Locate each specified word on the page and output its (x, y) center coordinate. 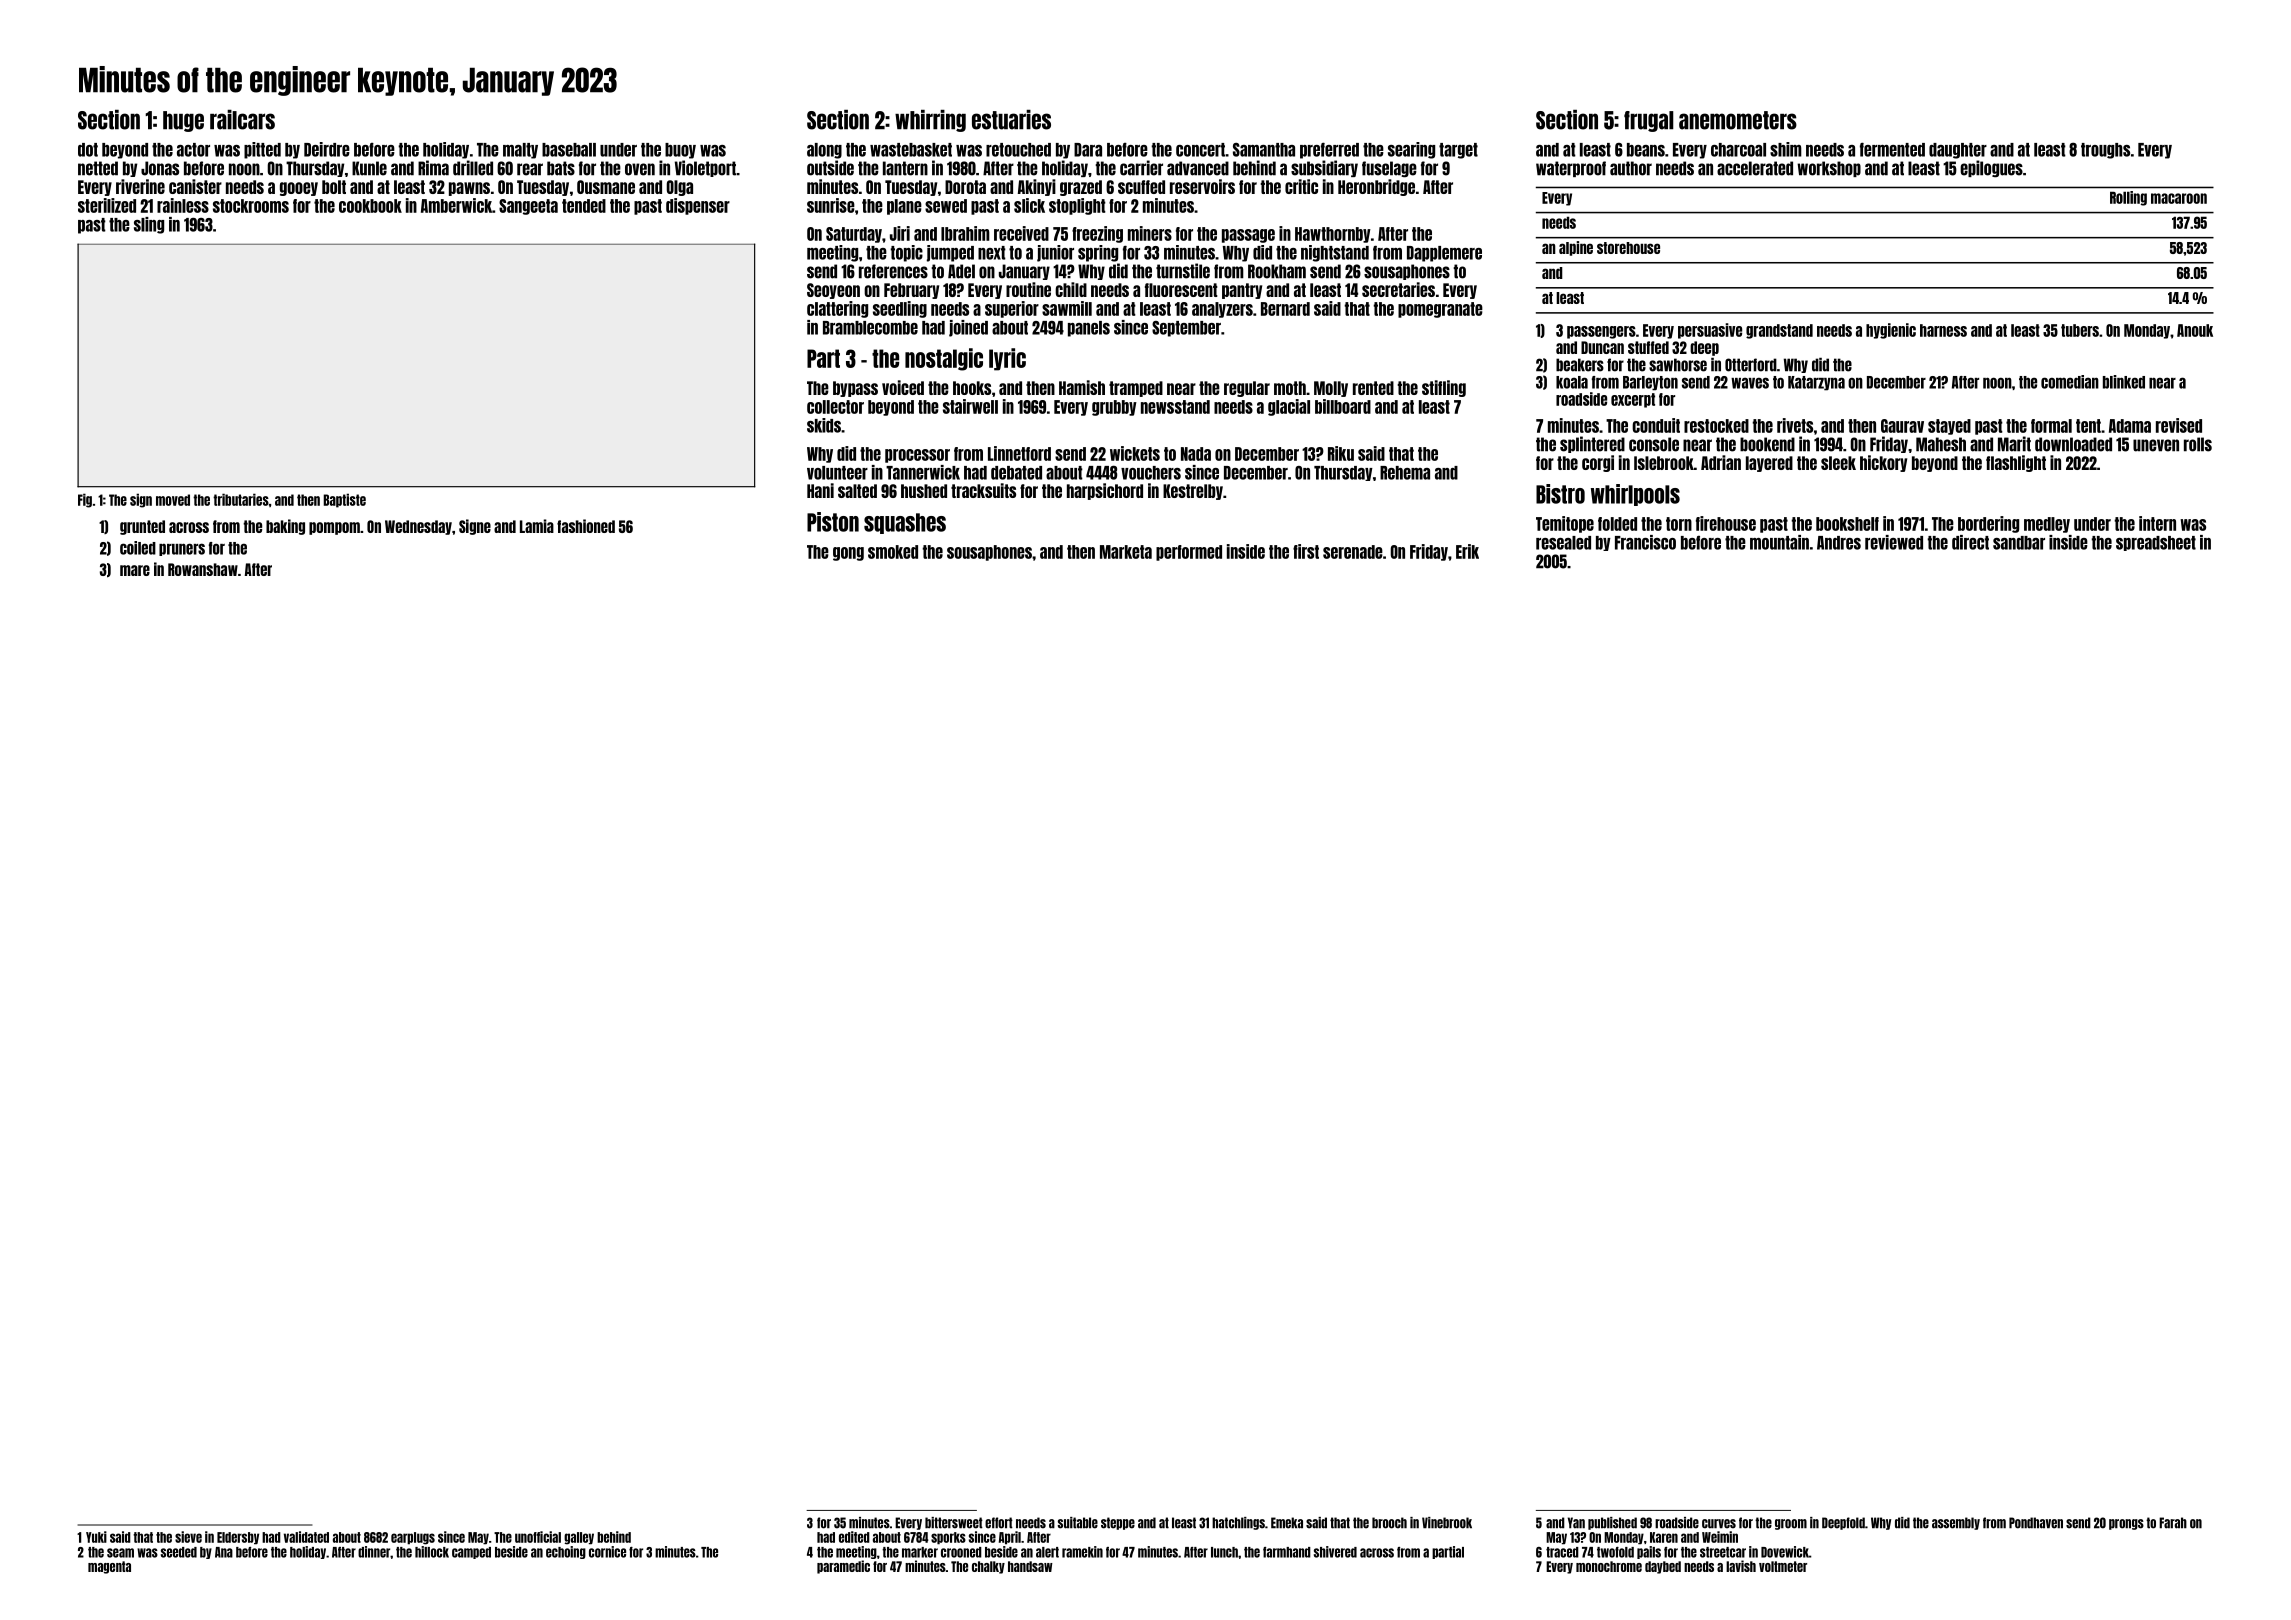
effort (999, 1523)
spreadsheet (2156, 543)
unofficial (538, 1537)
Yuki (96, 1537)
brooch (1389, 1523)
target (1458, 151)
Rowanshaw (203, 569)
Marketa (1126, 552)
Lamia (537, 526)
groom (1791, 1524)
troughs (2105, 151)
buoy (680, 151)
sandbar (2019, 543)
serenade (1353, 552)
